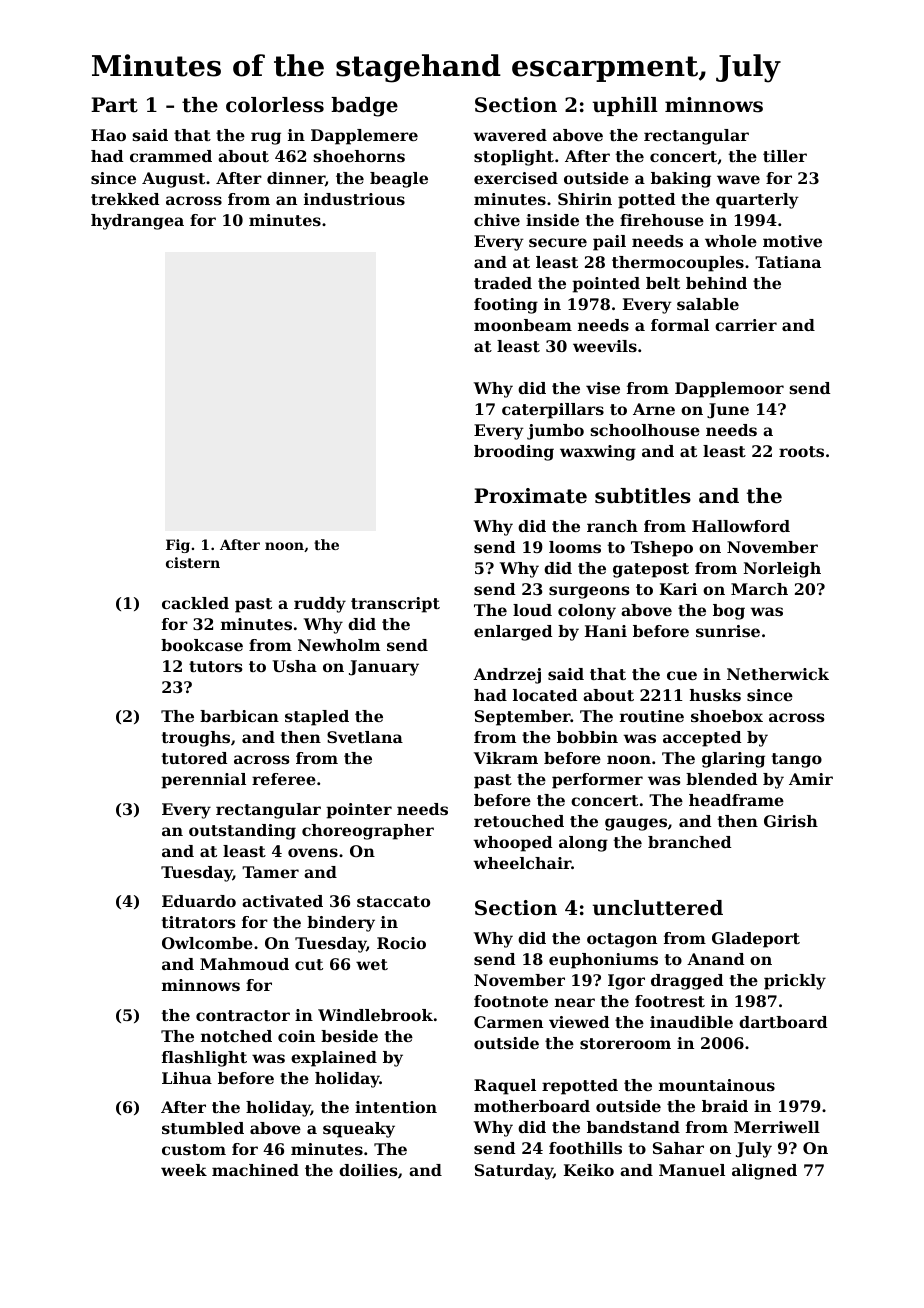 Image resolution: width=924 pixels, height=1308 pixels. Describe the element at coordinates (184, 1170) in the image. I see `week` at that location.
